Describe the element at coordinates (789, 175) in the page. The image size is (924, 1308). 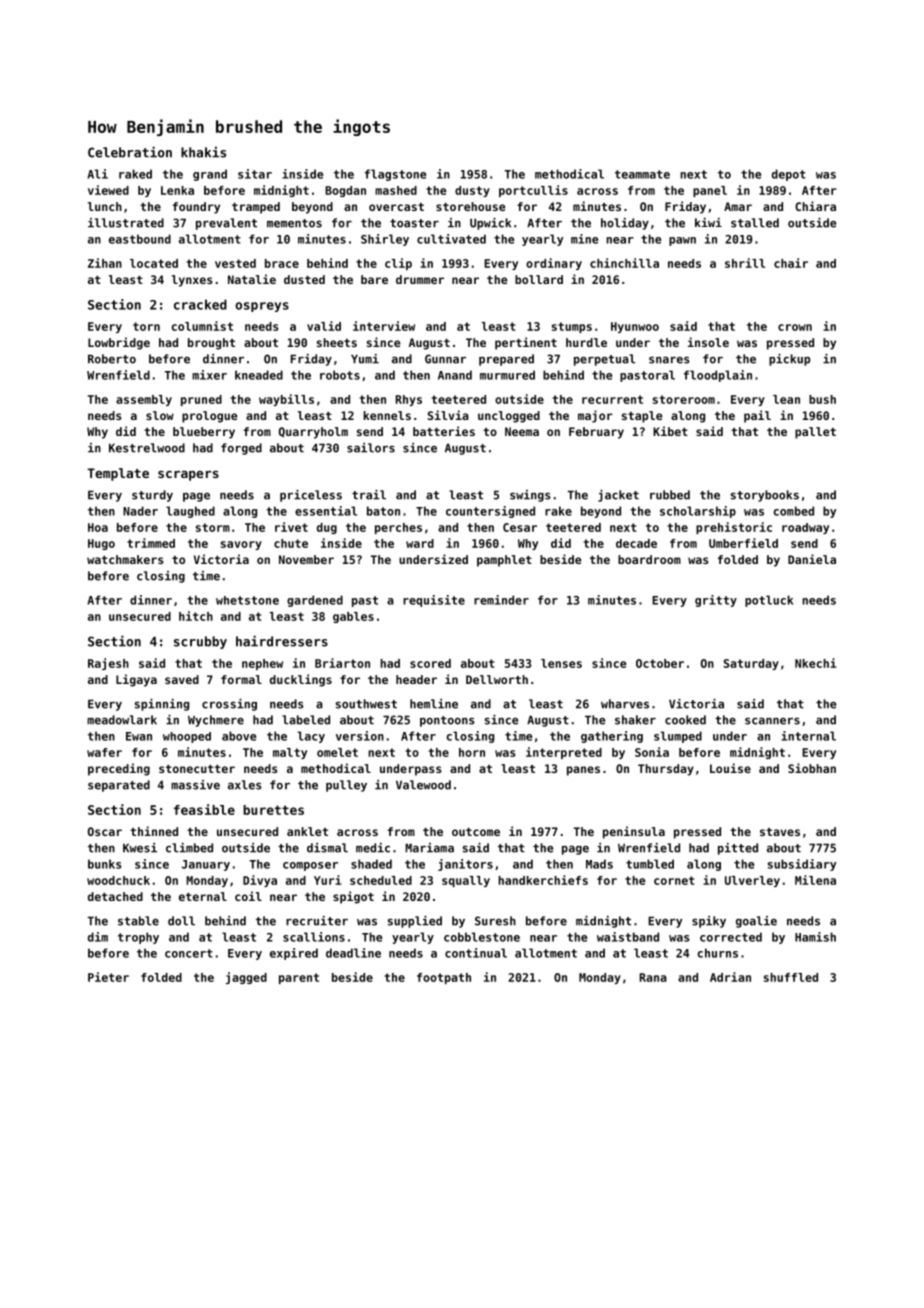
I see `depot` at that location.
